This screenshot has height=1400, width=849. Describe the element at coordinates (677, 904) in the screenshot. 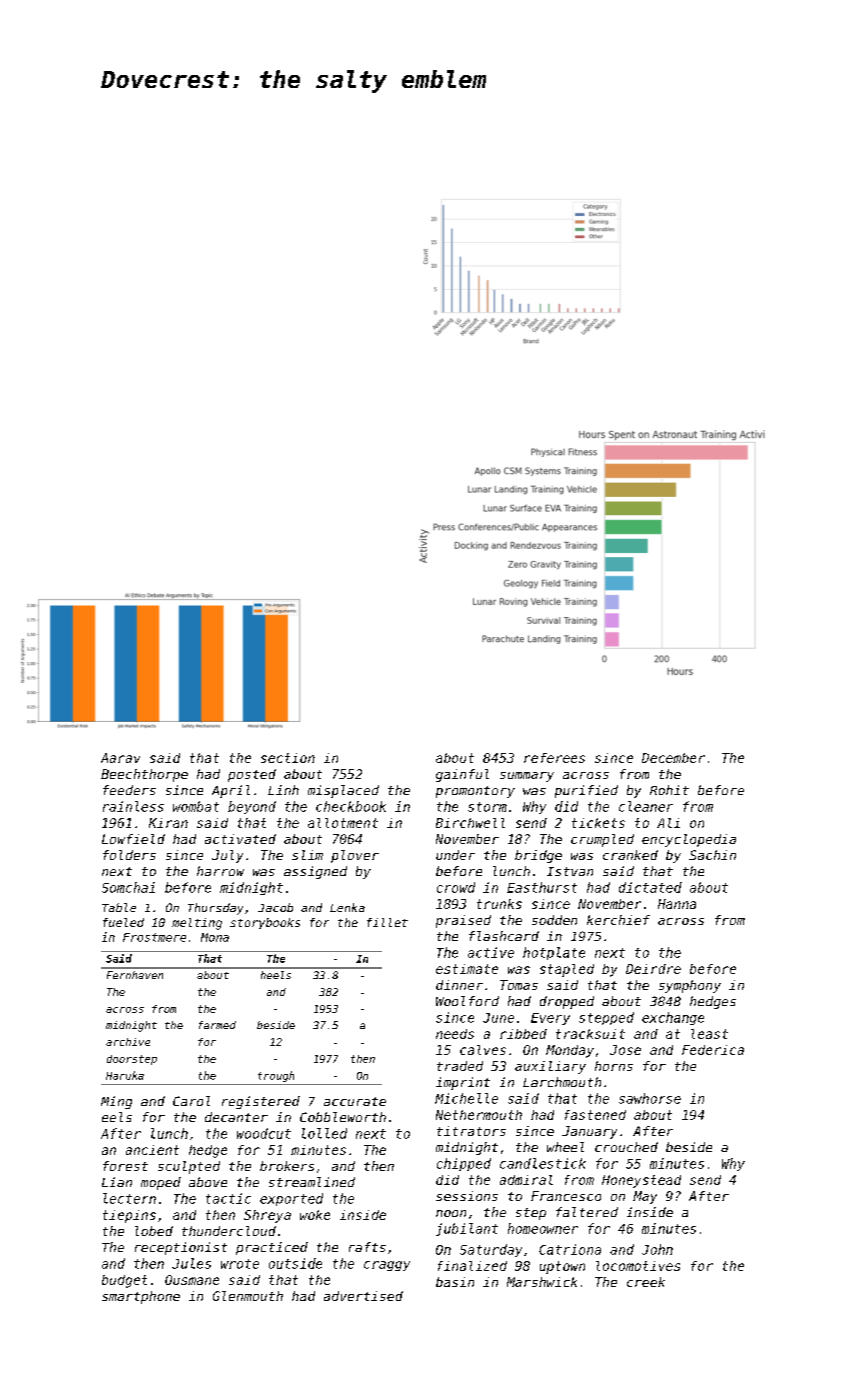

I see `Hanna` at that location.
